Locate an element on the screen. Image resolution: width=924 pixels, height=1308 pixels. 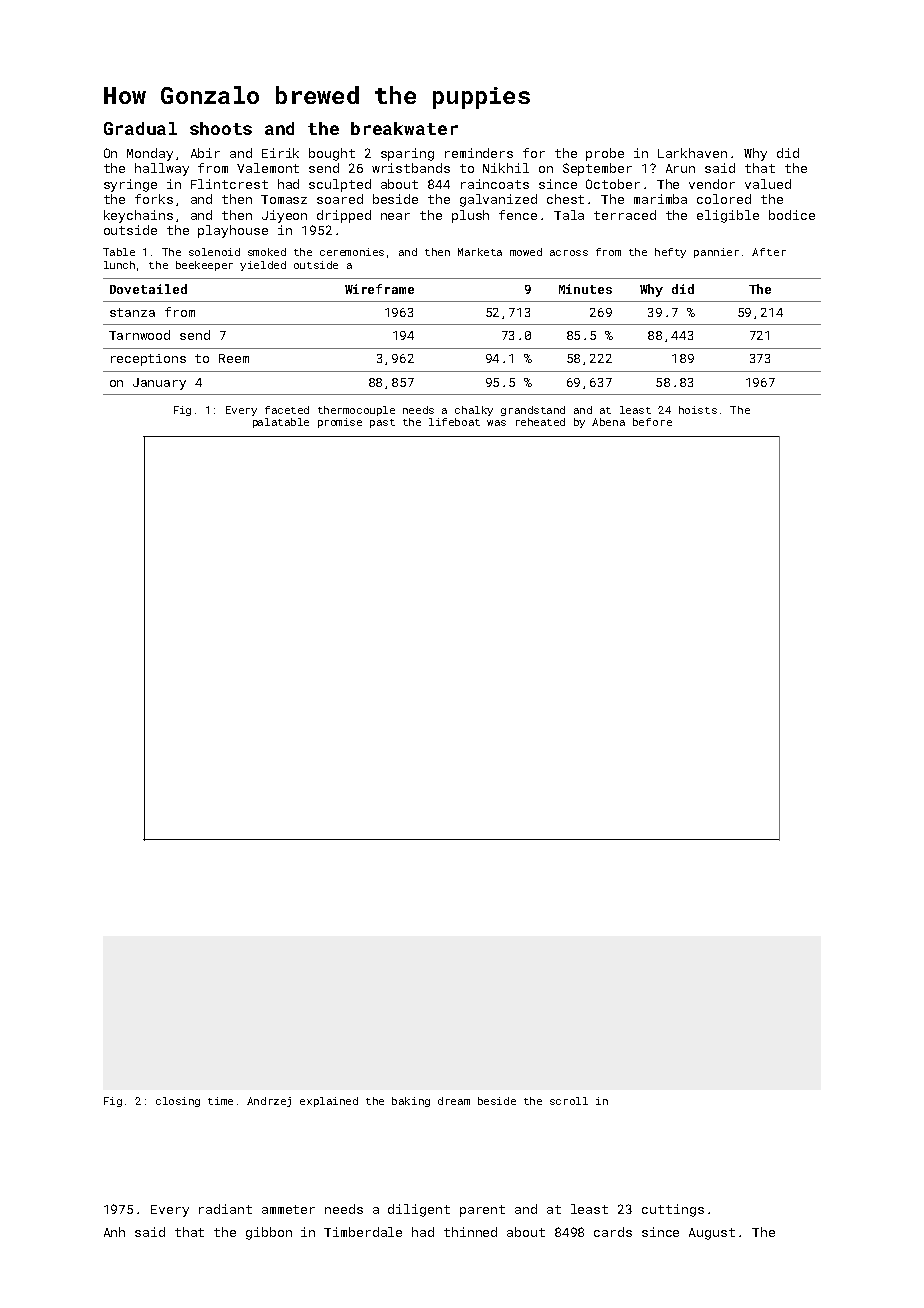
lunch is located at coordinates (119, 265).
